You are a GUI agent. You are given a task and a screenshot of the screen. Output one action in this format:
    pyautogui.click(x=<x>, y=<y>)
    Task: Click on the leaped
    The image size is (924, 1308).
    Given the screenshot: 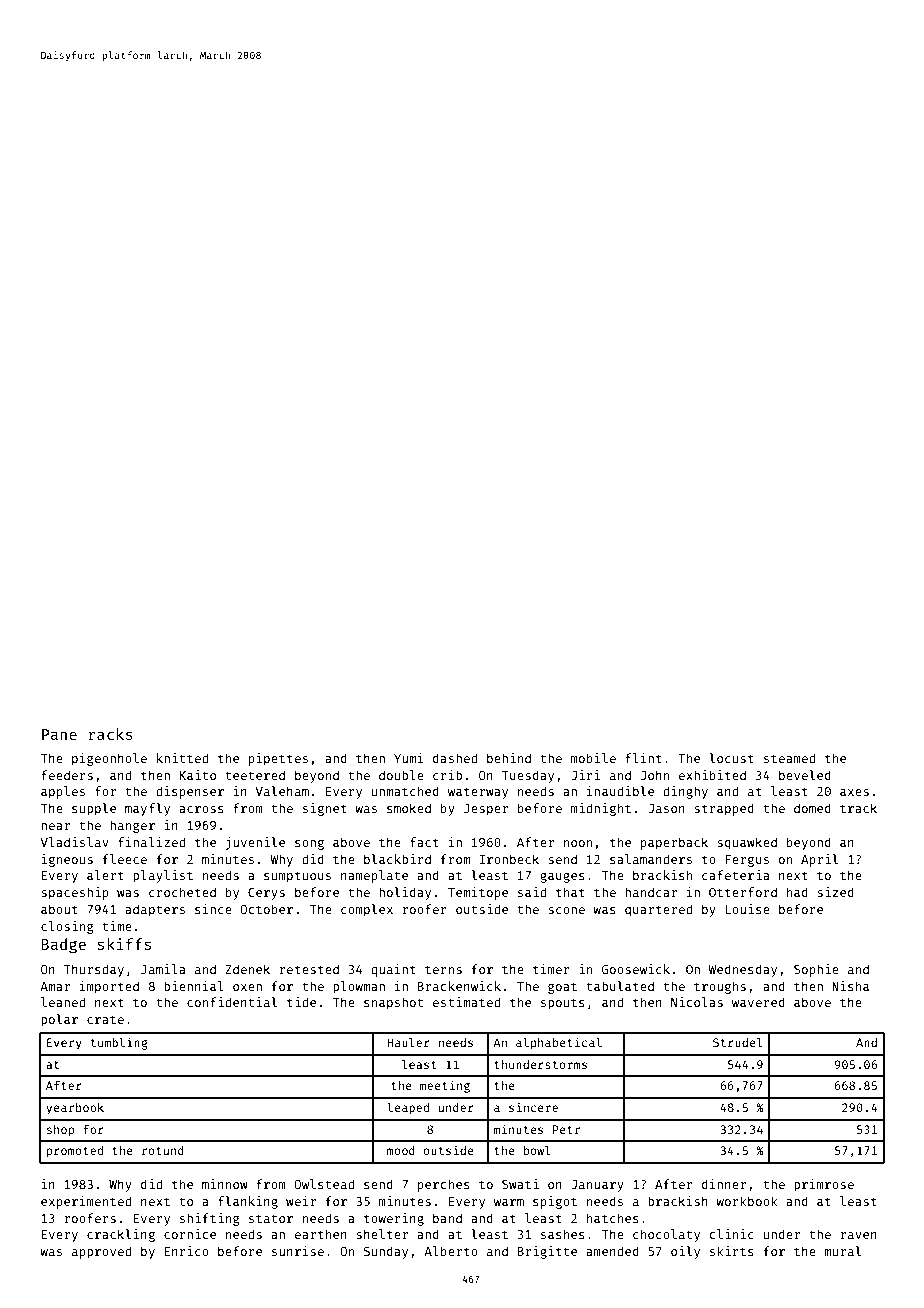 What is the action you would take?
    pyautogui.click(x=408, y=1108)
